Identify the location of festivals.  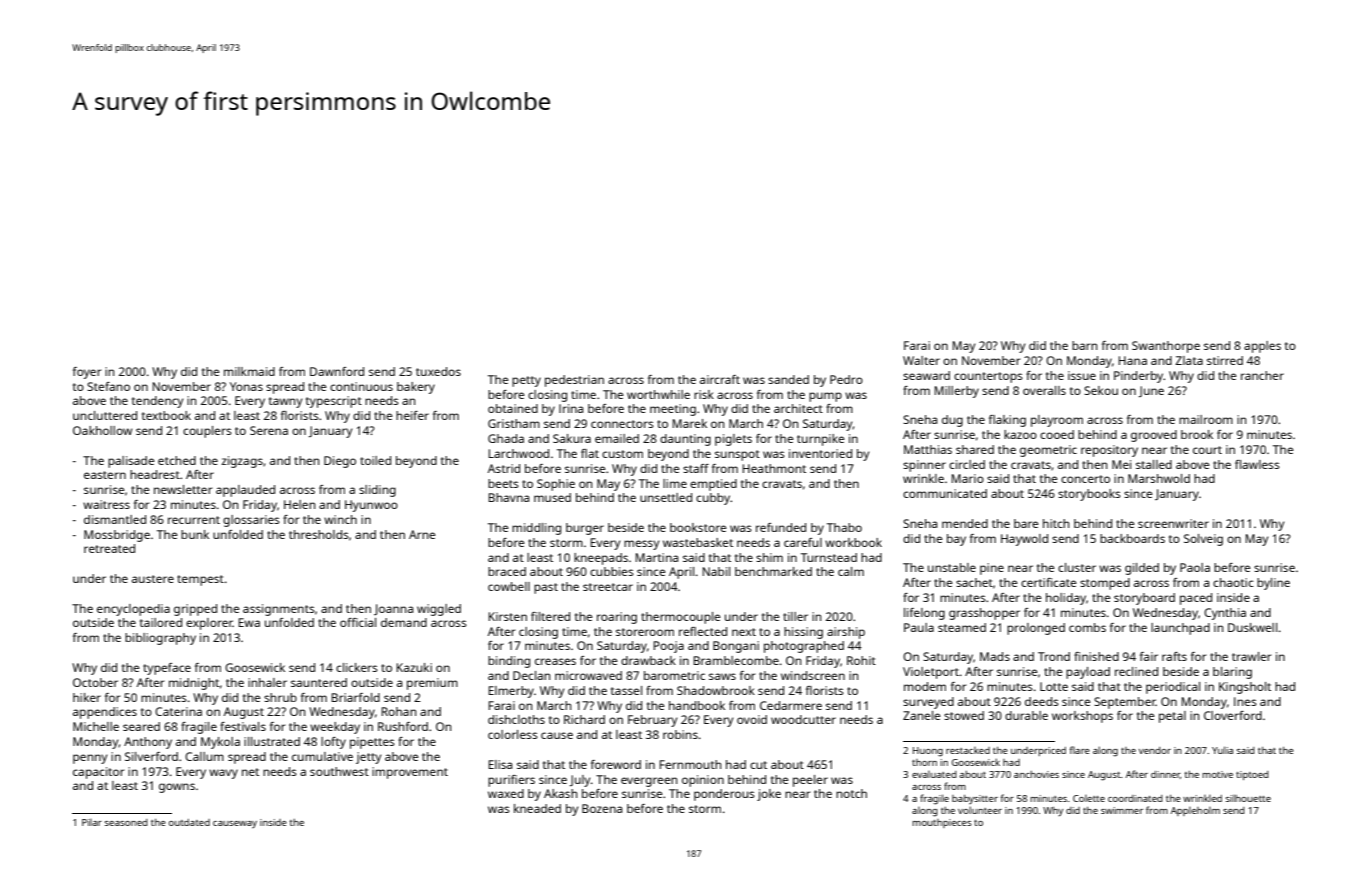
(243, 726).
